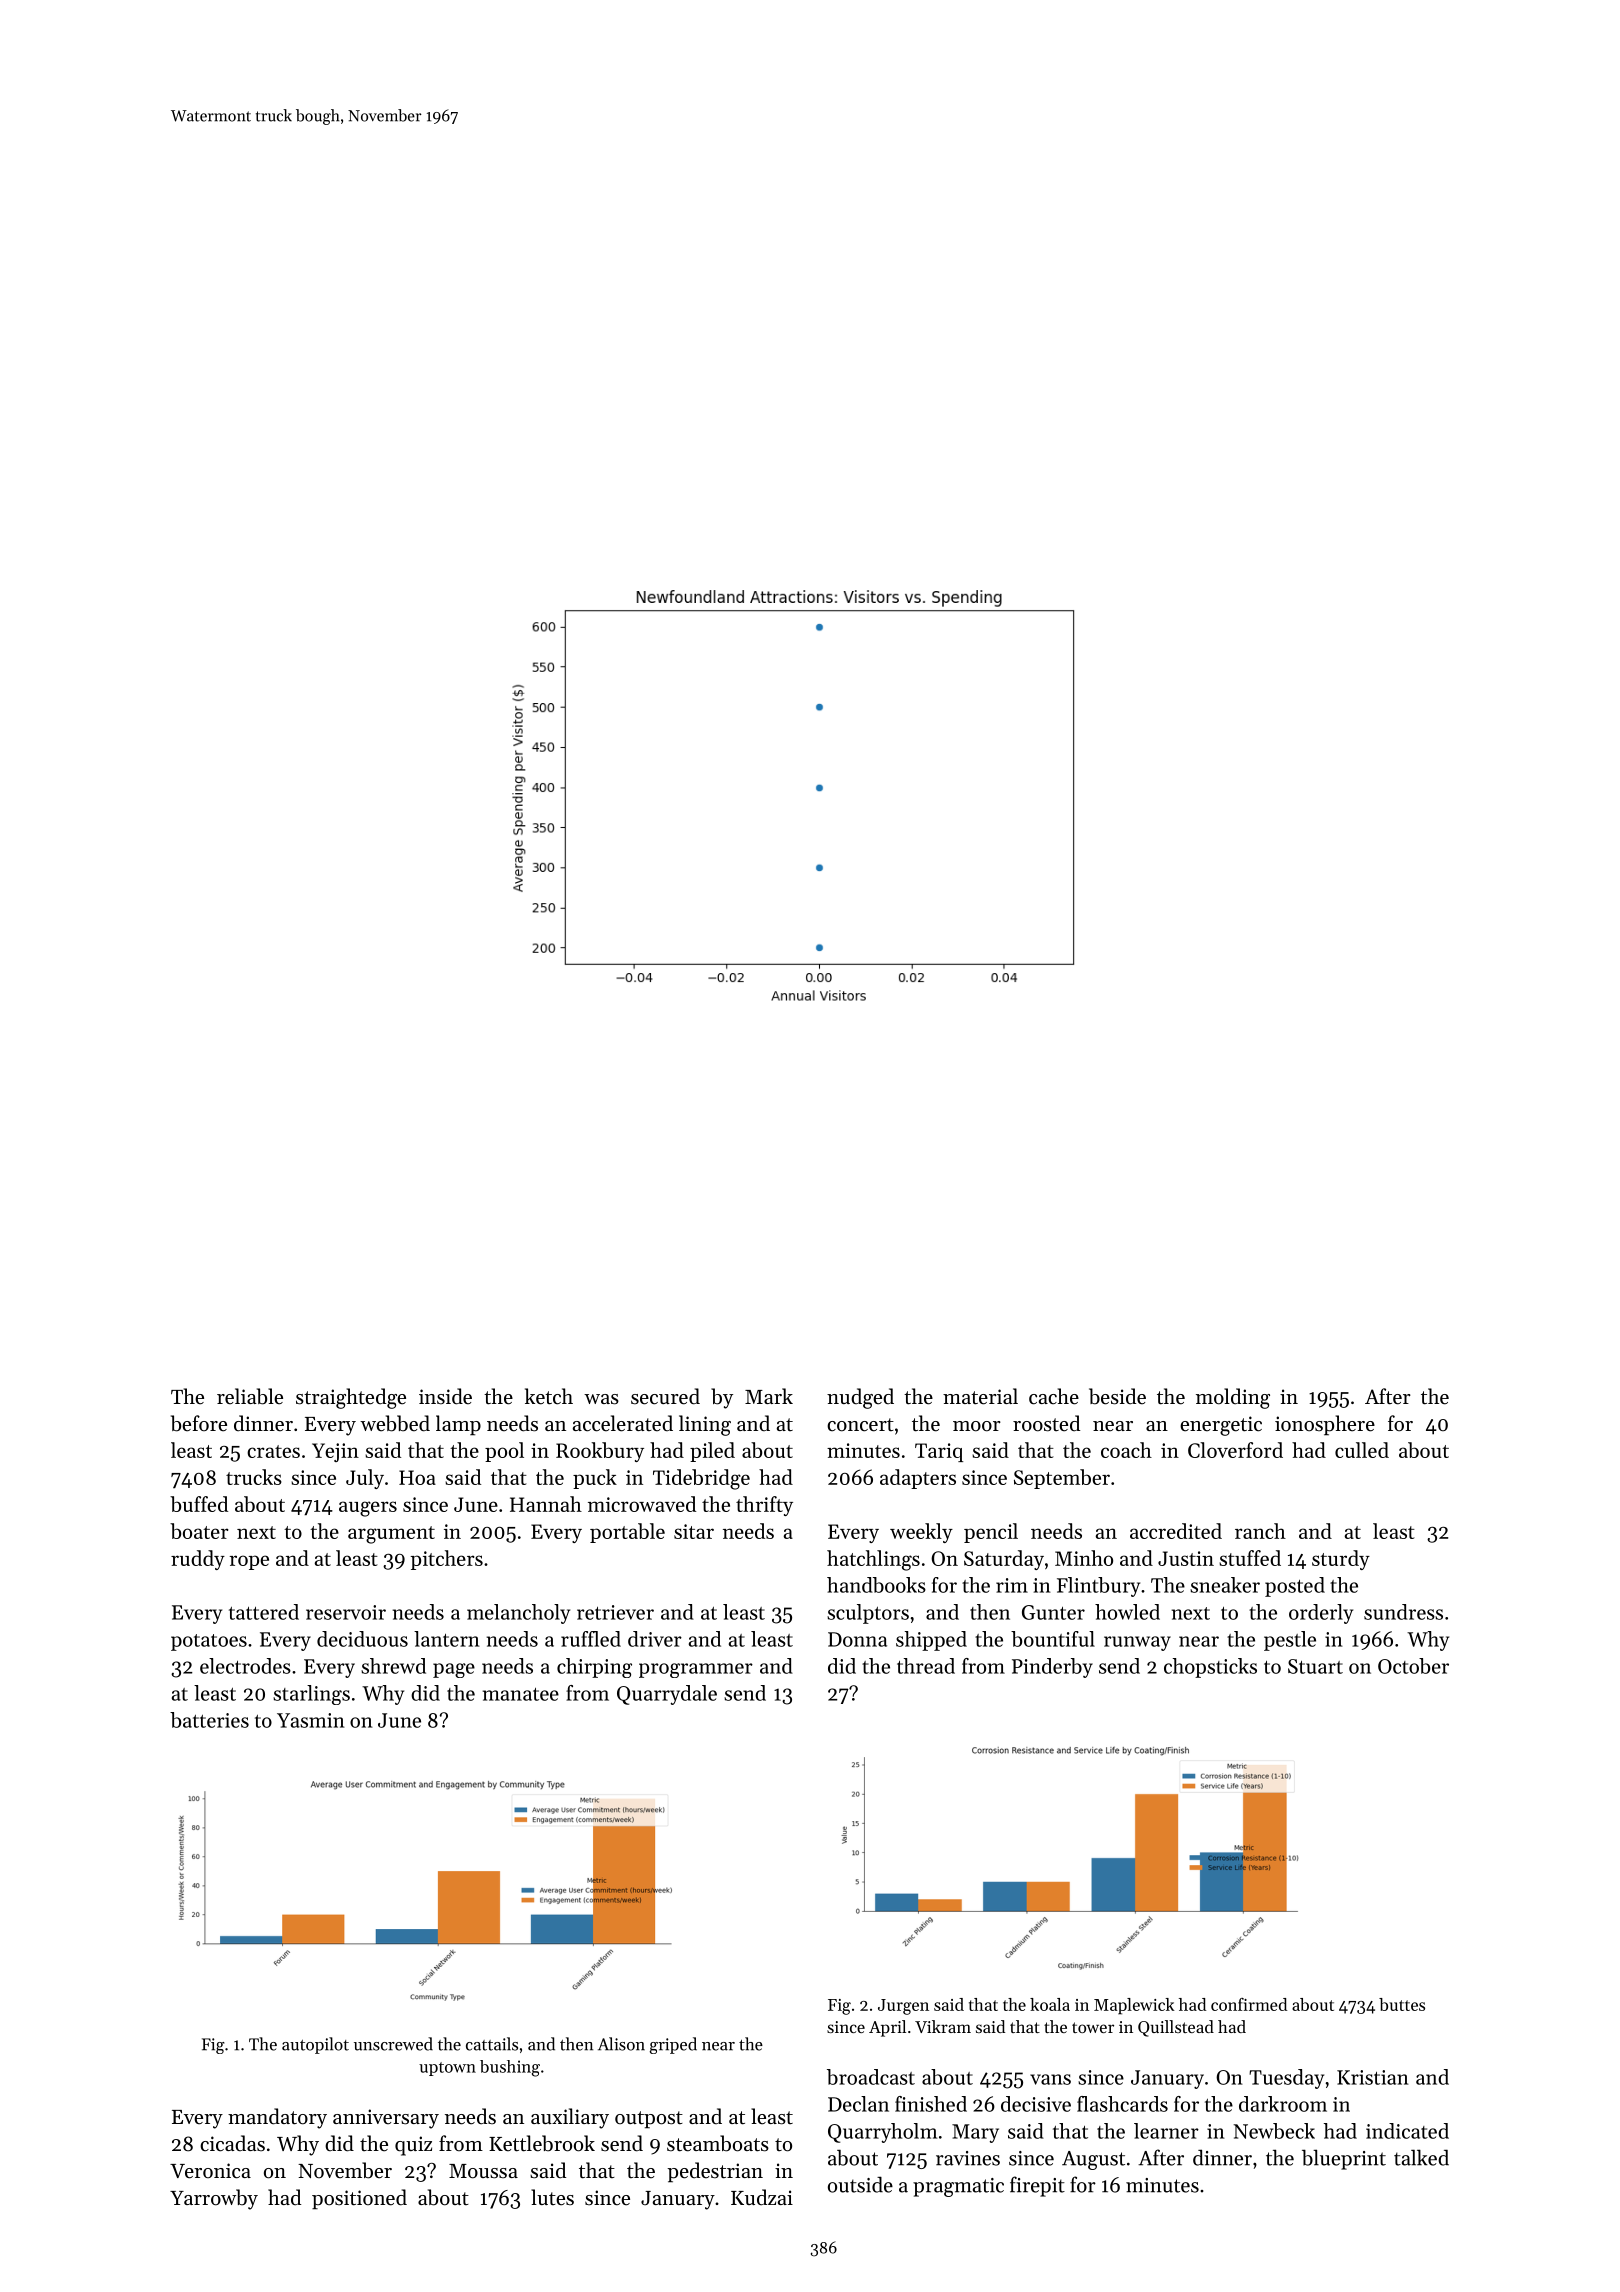  What do you see at coordinates (209, 1720) in the screenshot?
I see `batteries` at bounding box center [209, 1720].
